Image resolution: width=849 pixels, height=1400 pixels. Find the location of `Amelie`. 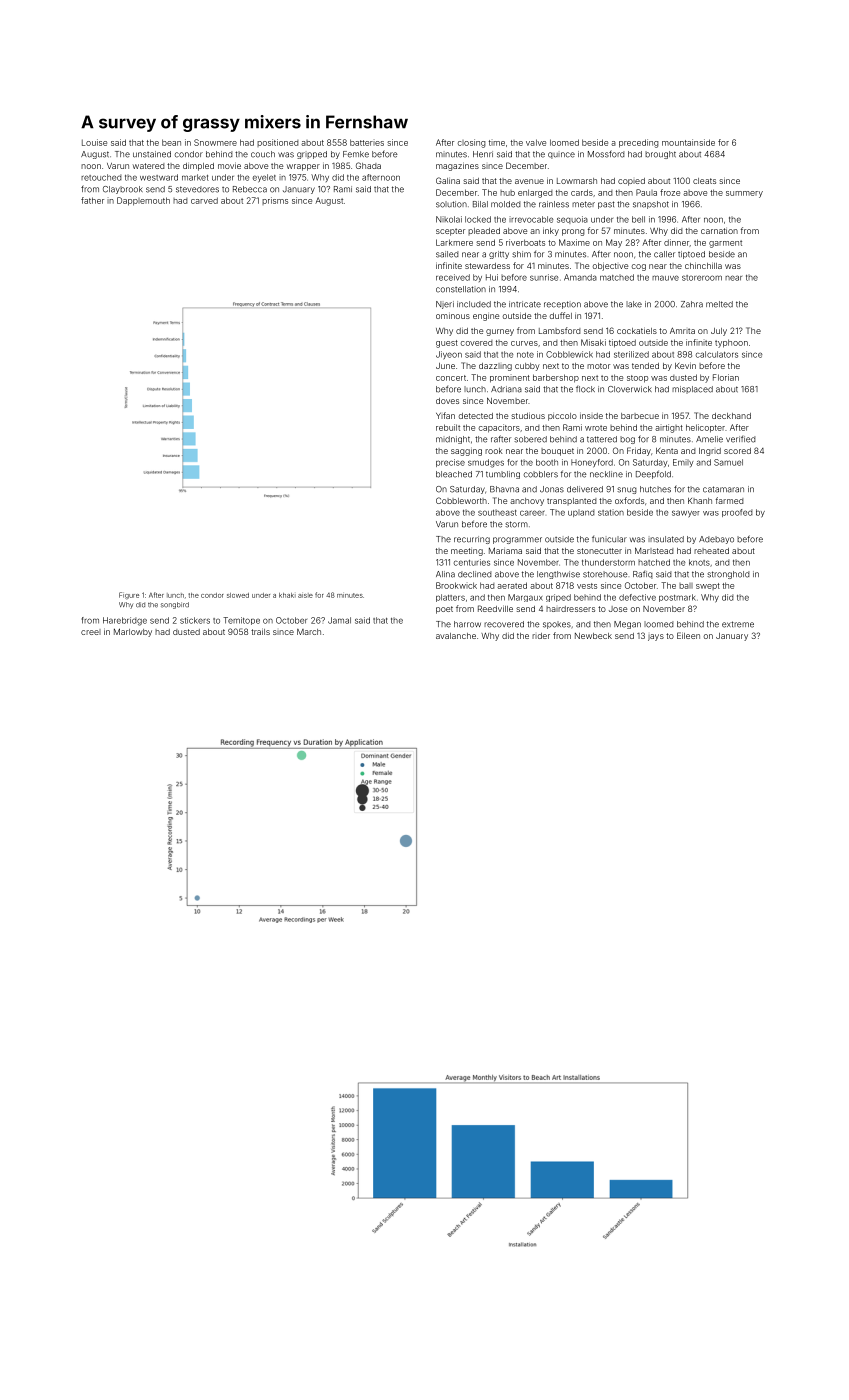

Amelie is located at coordinates (709, 439).
